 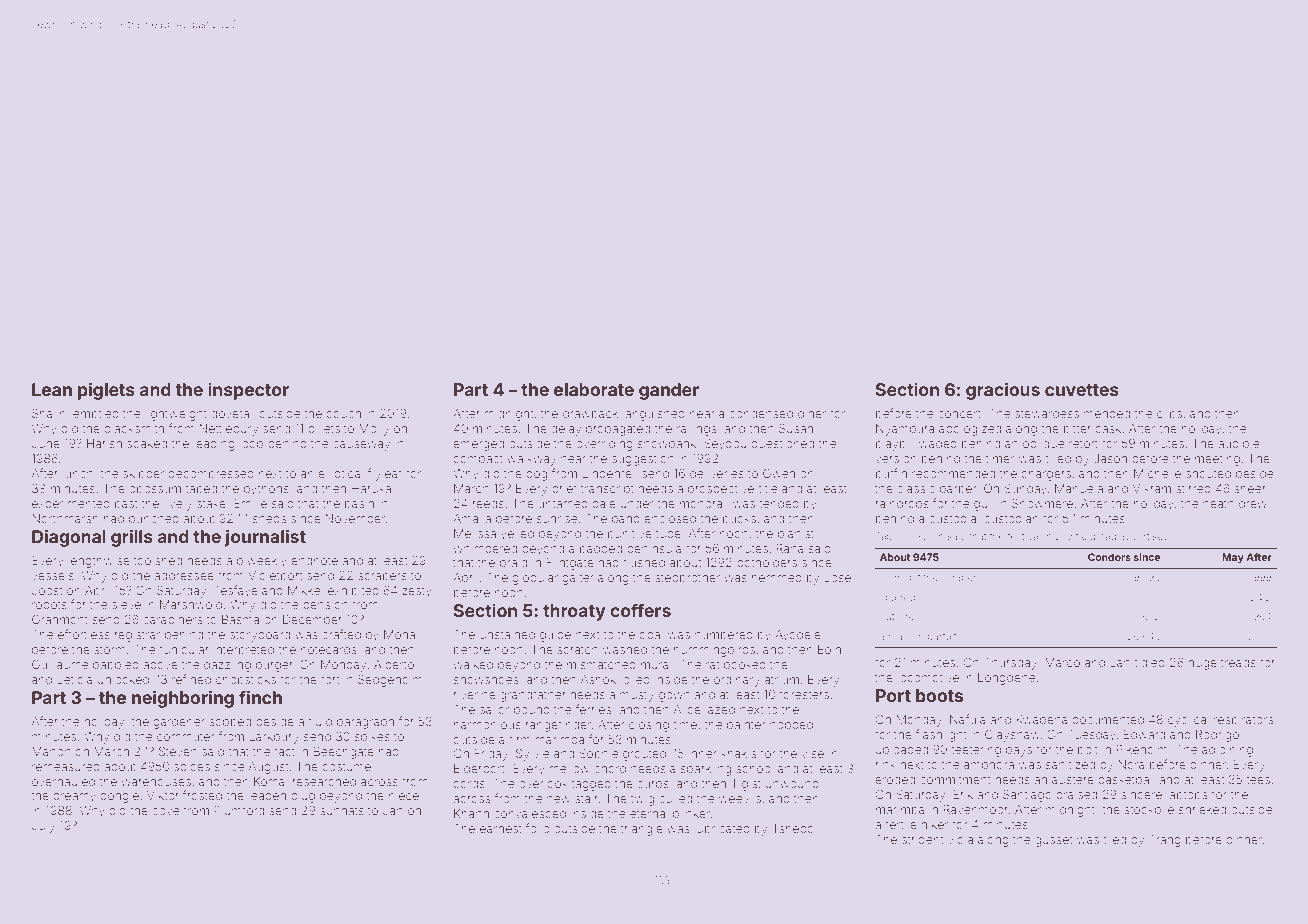 What do you see at coordinates (324, 428) in the document?
I see `billets` at bounding box center [324, 428].
